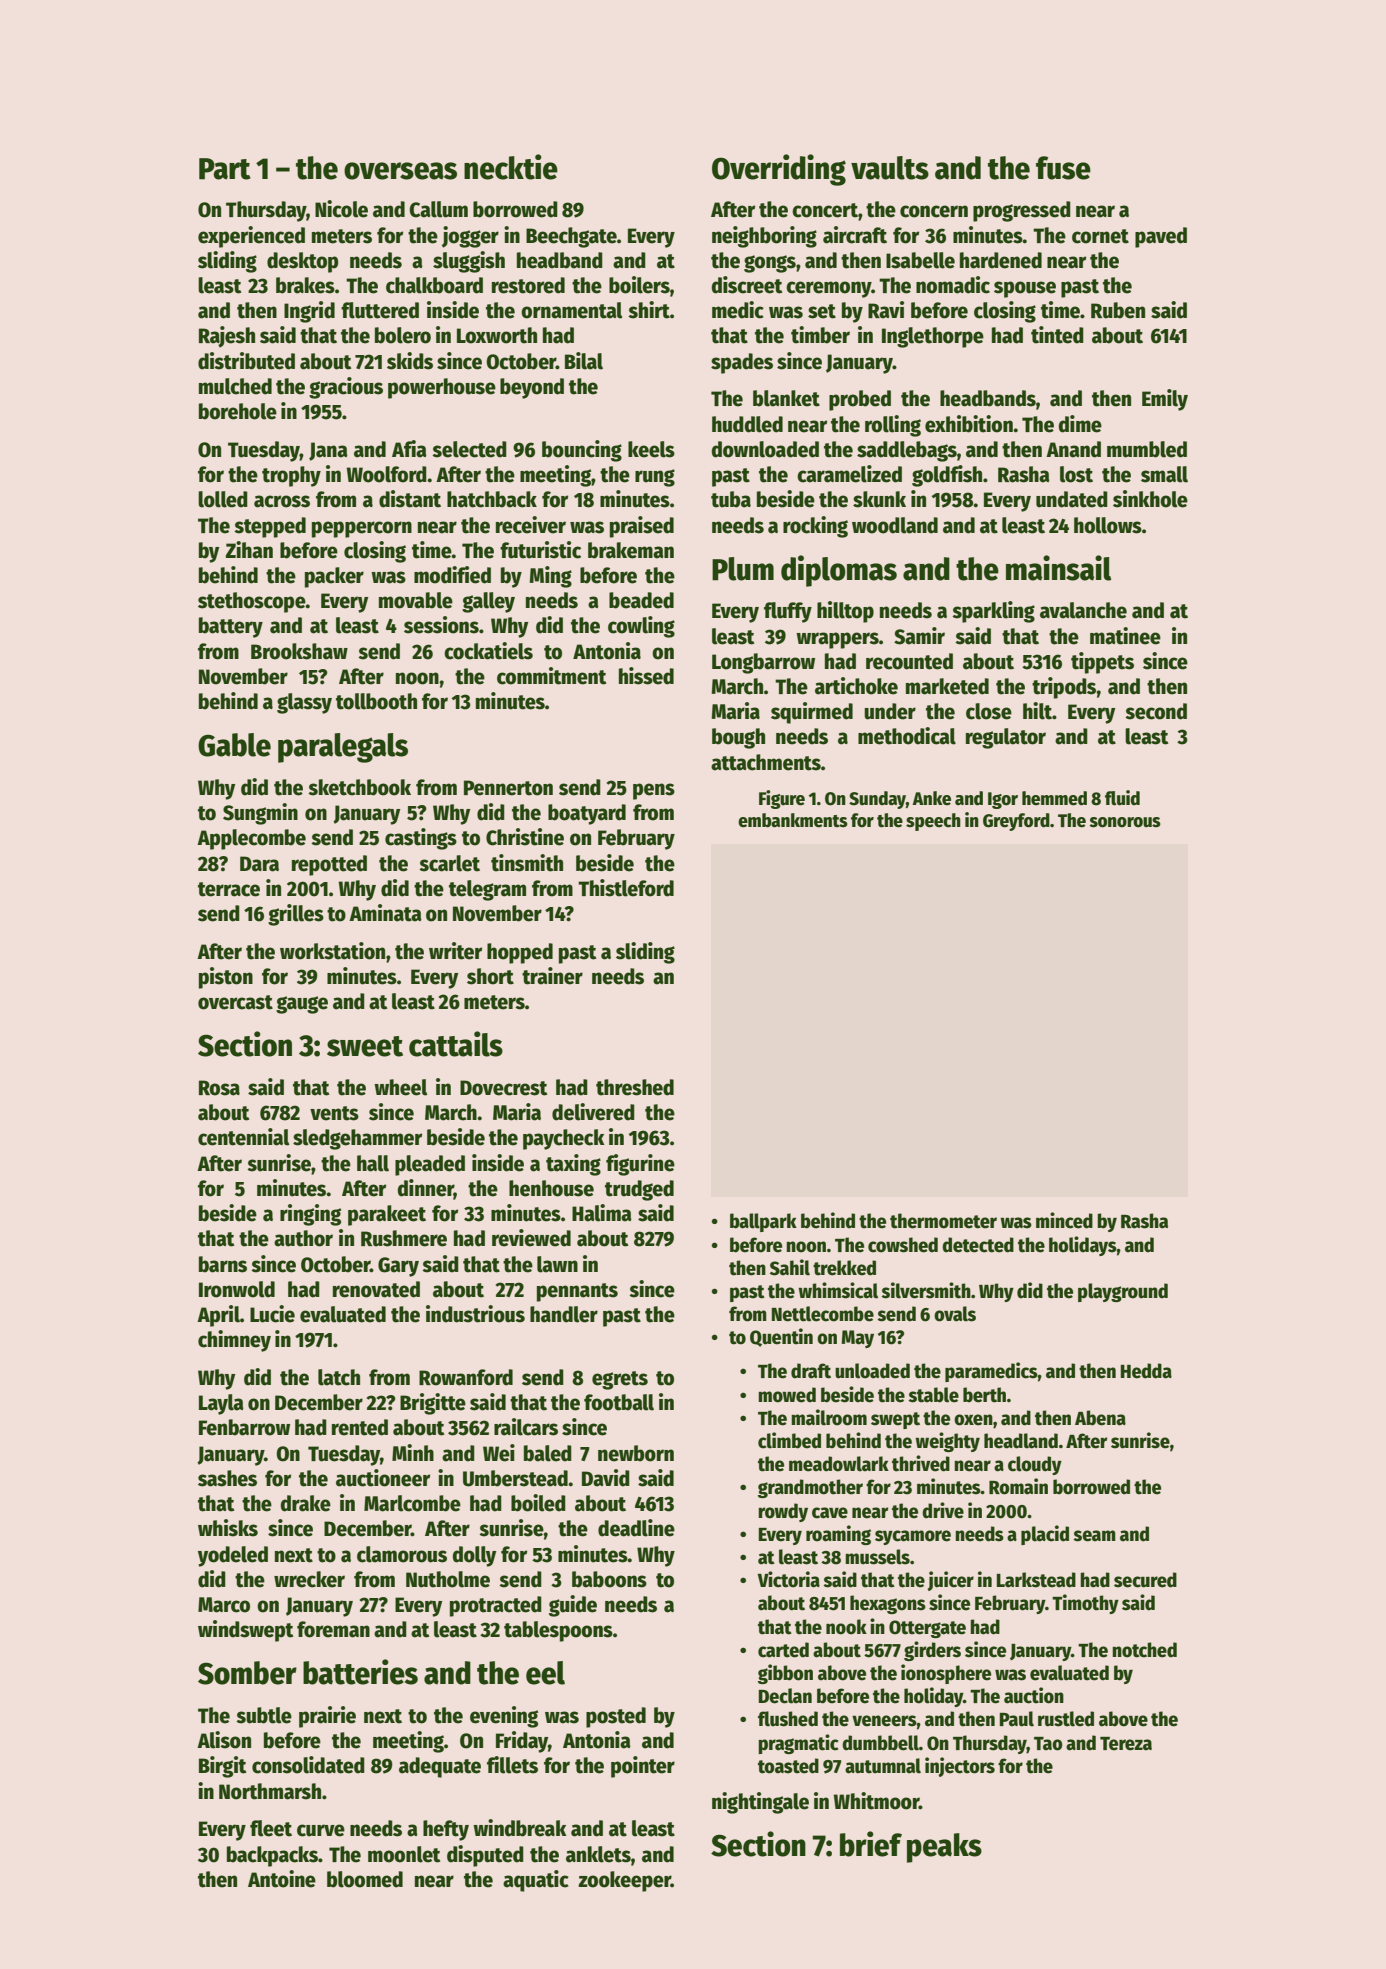  Describe the element at coordinates (1123, 1292) in the screenshot. I see `playground` at that location.
